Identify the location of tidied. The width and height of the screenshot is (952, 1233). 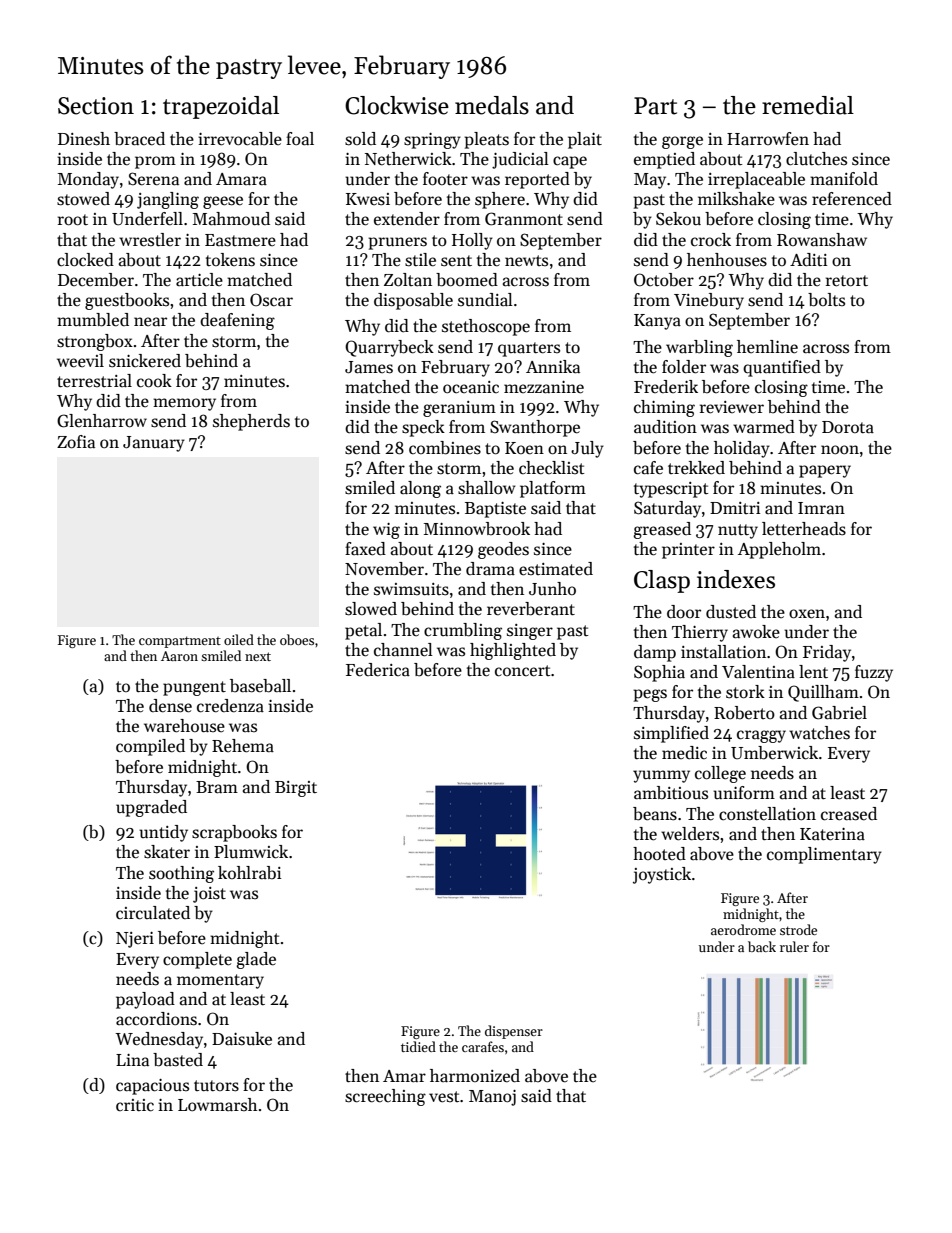
(418, 1046).
